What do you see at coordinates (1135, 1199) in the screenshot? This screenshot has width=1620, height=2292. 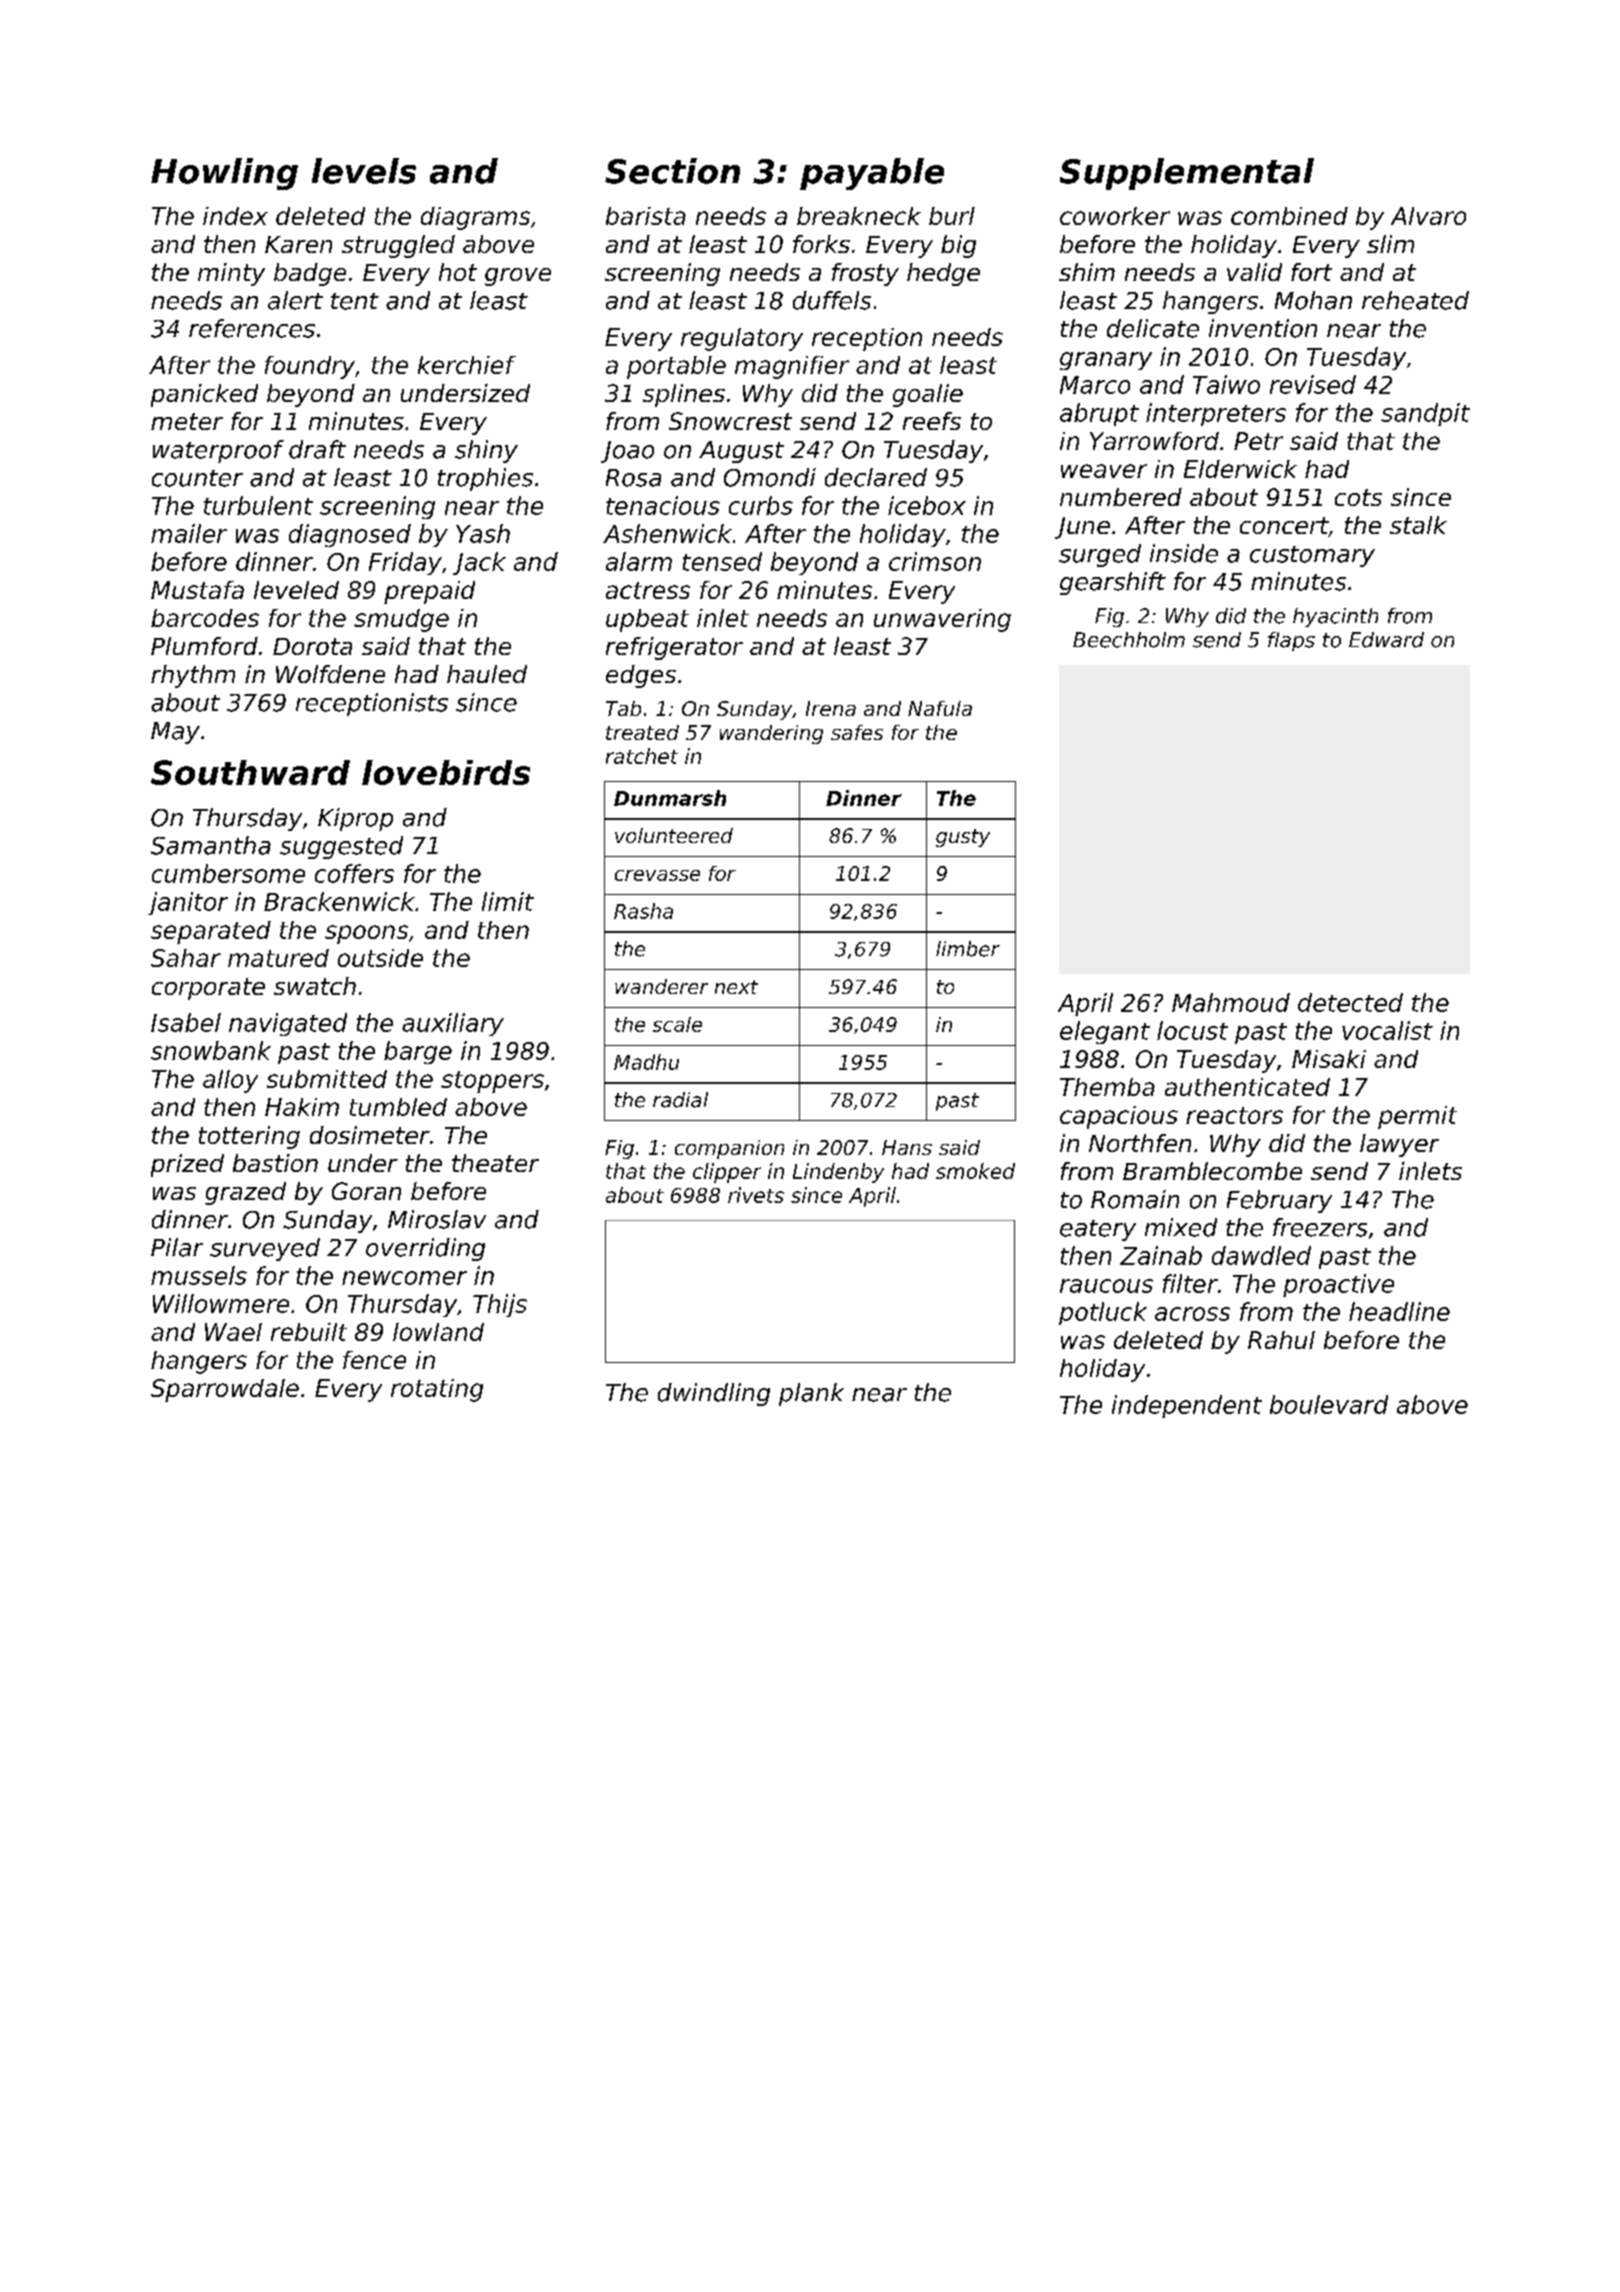 I see `Romain` at bounding box center [1135, 1199].
